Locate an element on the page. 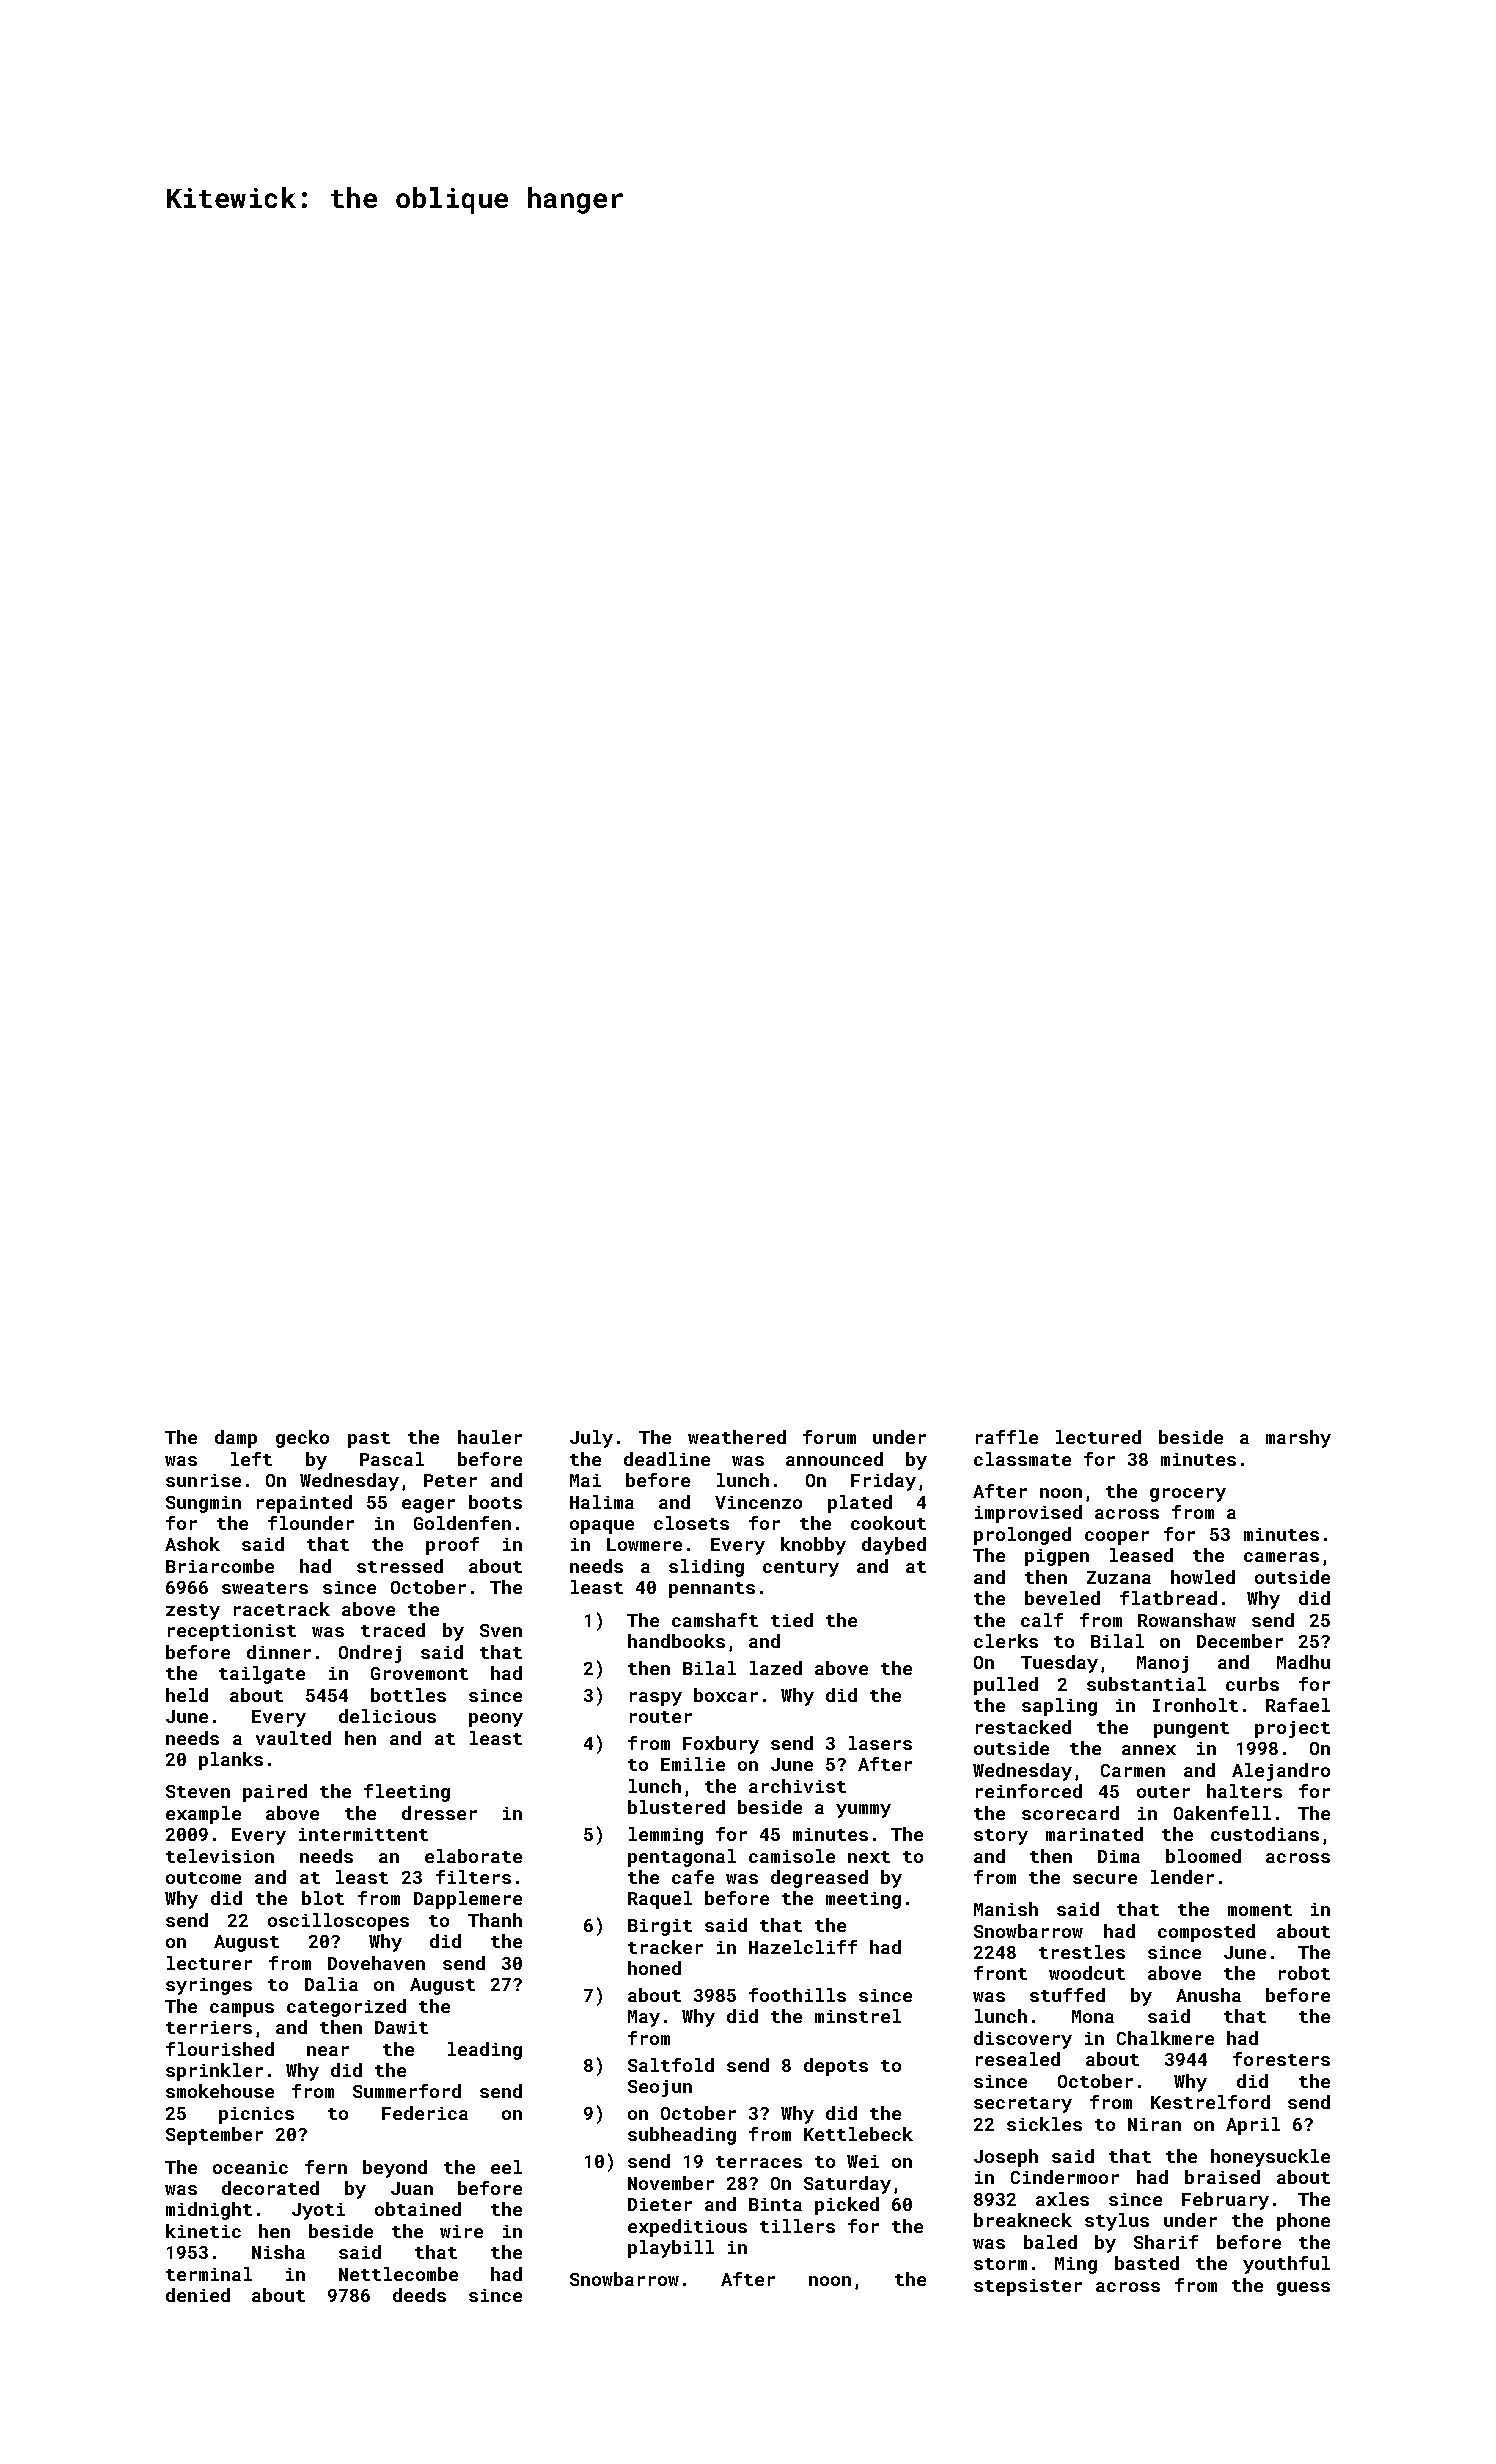 The height and width of the document is (2464, 1496). camisole is located at coordinates (792, 1856).
